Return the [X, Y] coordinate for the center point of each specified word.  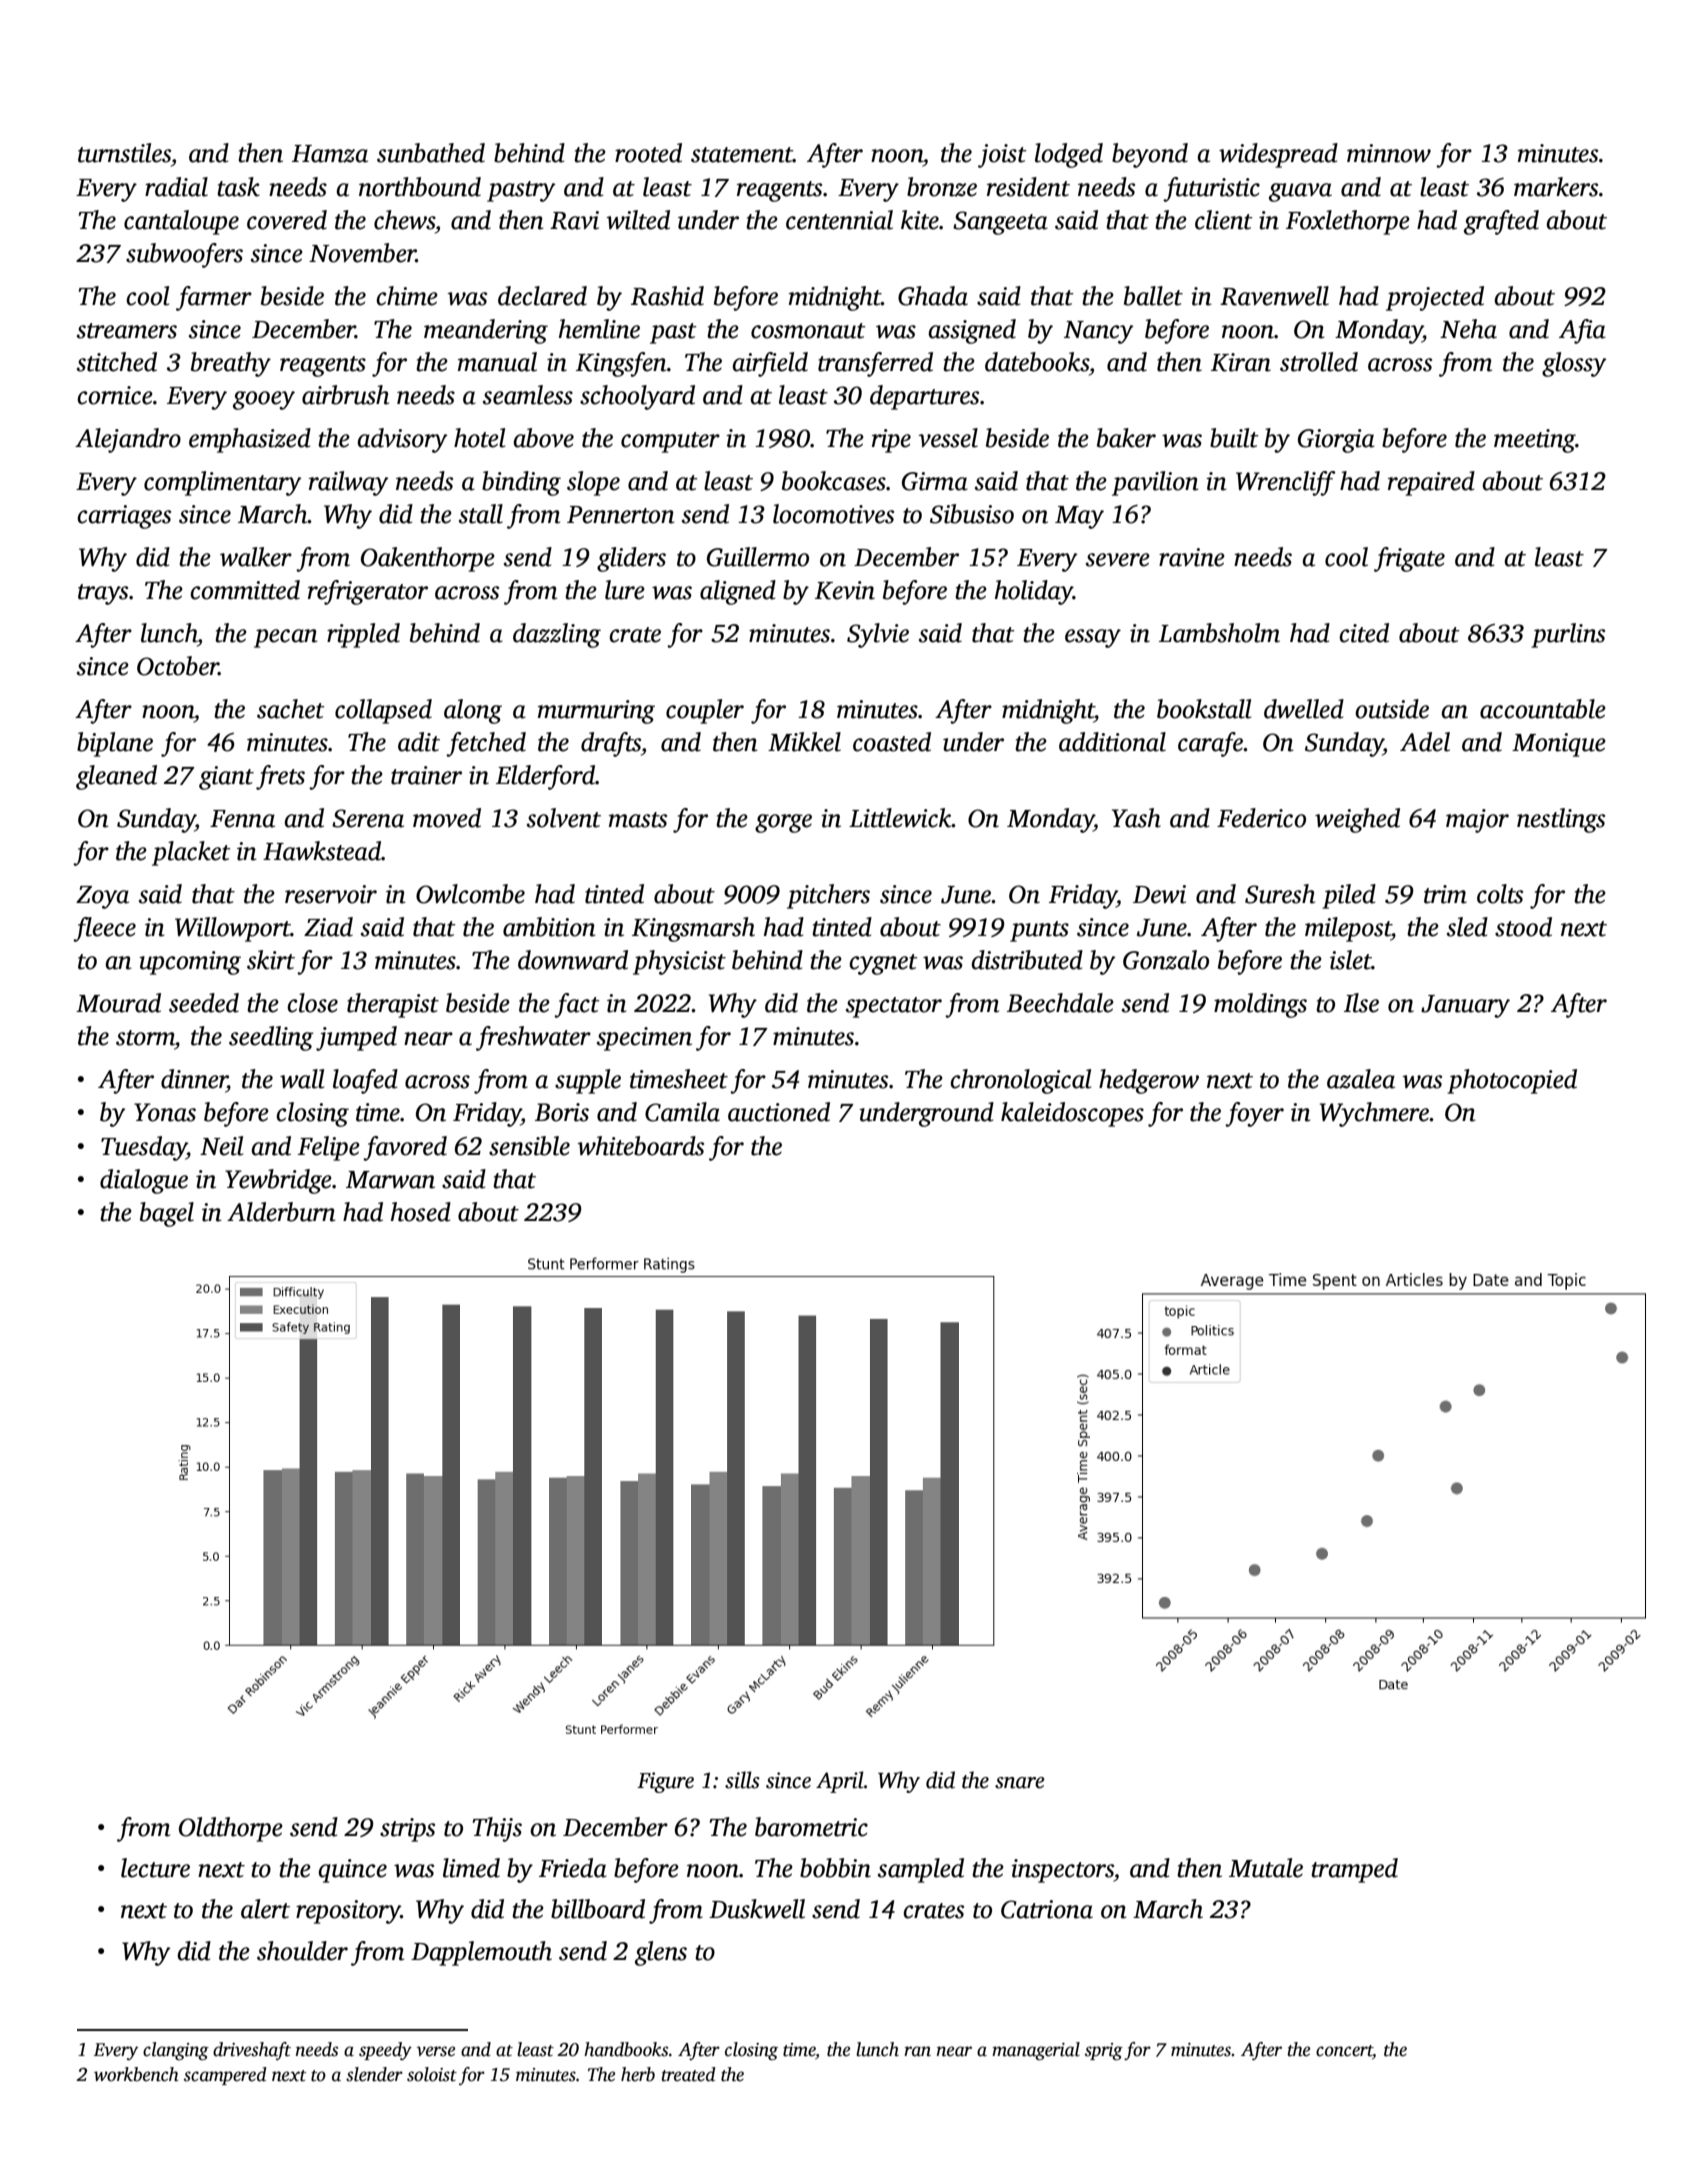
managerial [1036, 2051]
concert [1344, 2052]
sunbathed [431, 153]
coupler [705, 711]
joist [1002, 156]
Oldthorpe [231, 1829]
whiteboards [640, 1146]
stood [1523, 927]
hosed [421, 1212]
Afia [1582, 331]
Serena [368, 818]
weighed [1357, 820]
